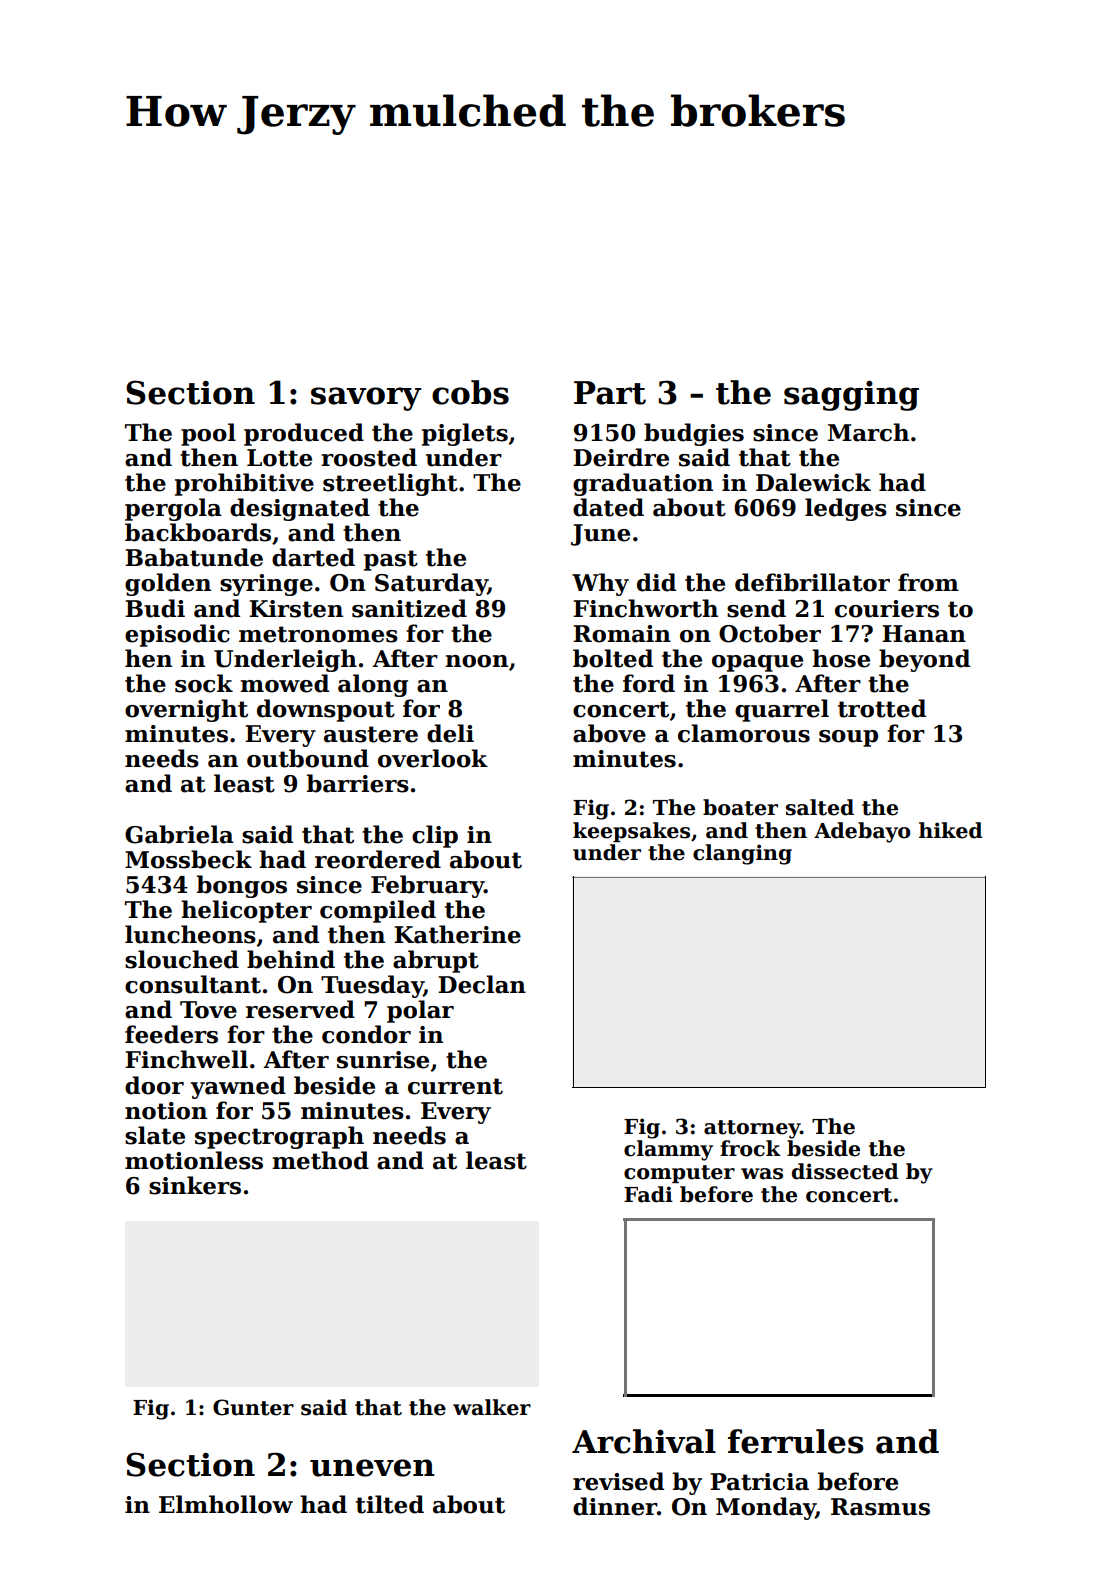  Describe the element at coordinates (470, 392) in the document. I see `cobs` at that location.
